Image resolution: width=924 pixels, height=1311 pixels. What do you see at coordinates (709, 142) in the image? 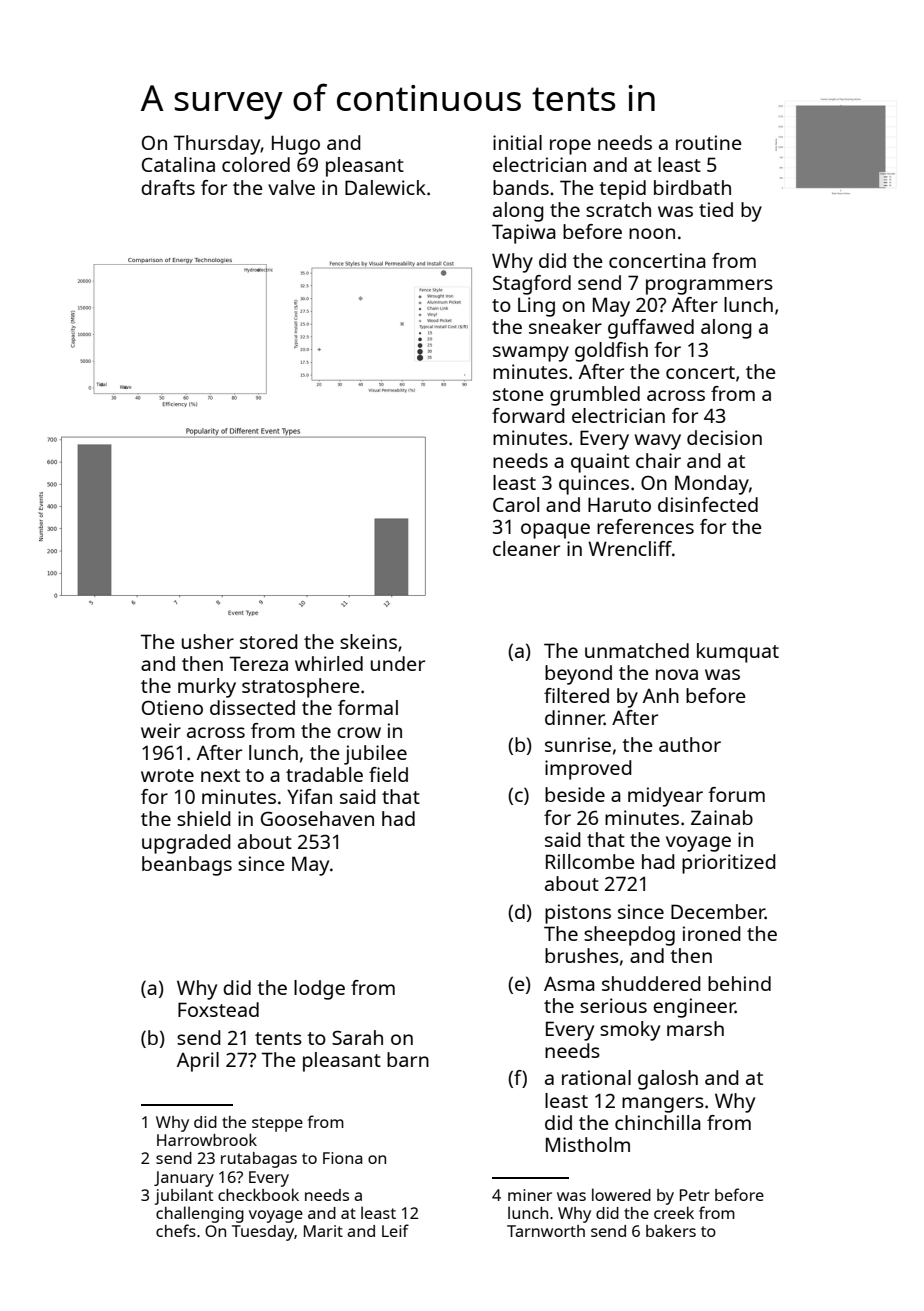
I see `routine` at bounding box center [709, 142].
